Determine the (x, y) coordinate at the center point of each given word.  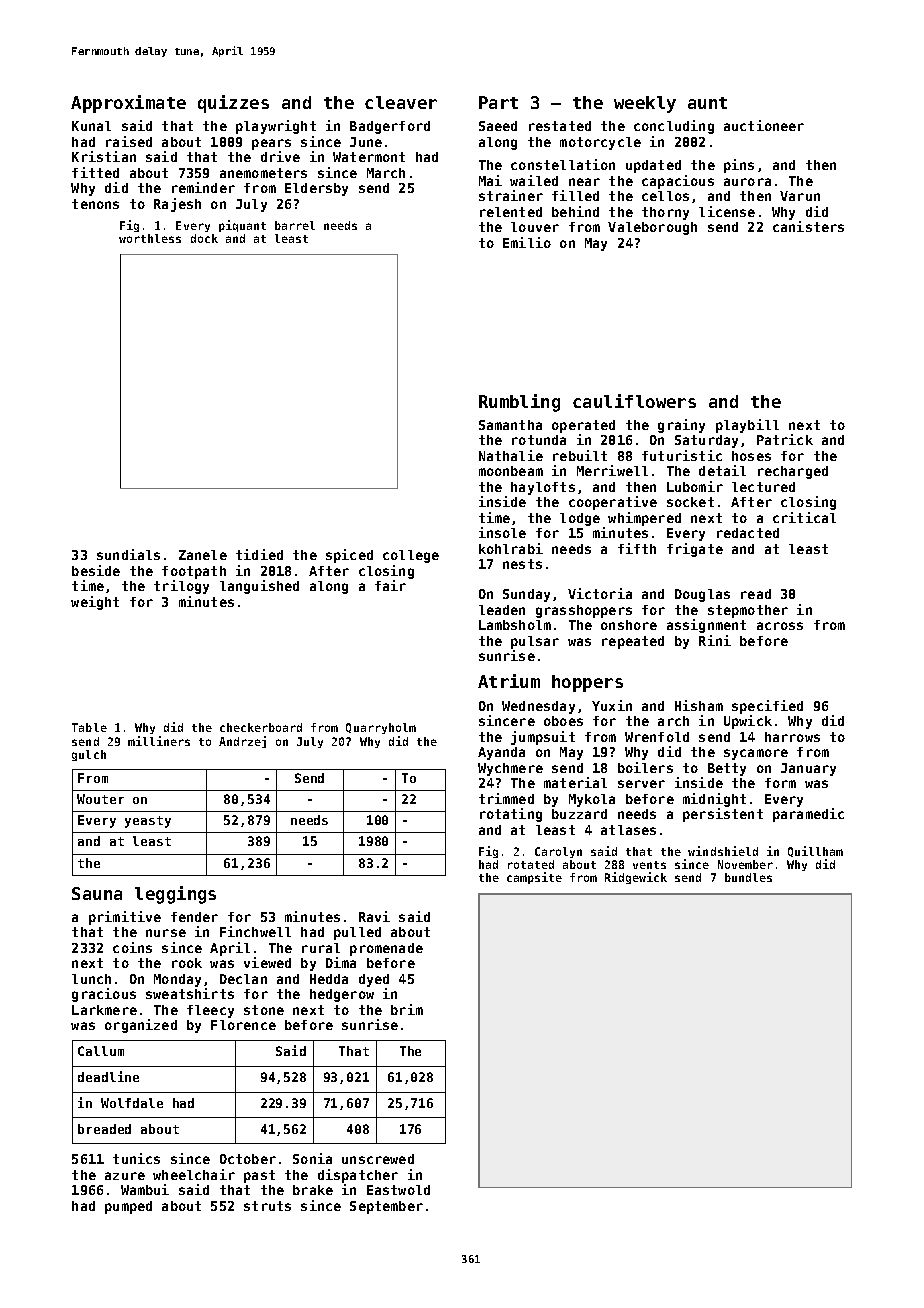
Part (498, 102)
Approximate (128, 104)
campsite (534, 878)
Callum (101, 1051)
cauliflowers (634, 401)
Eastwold (398, 1190)
